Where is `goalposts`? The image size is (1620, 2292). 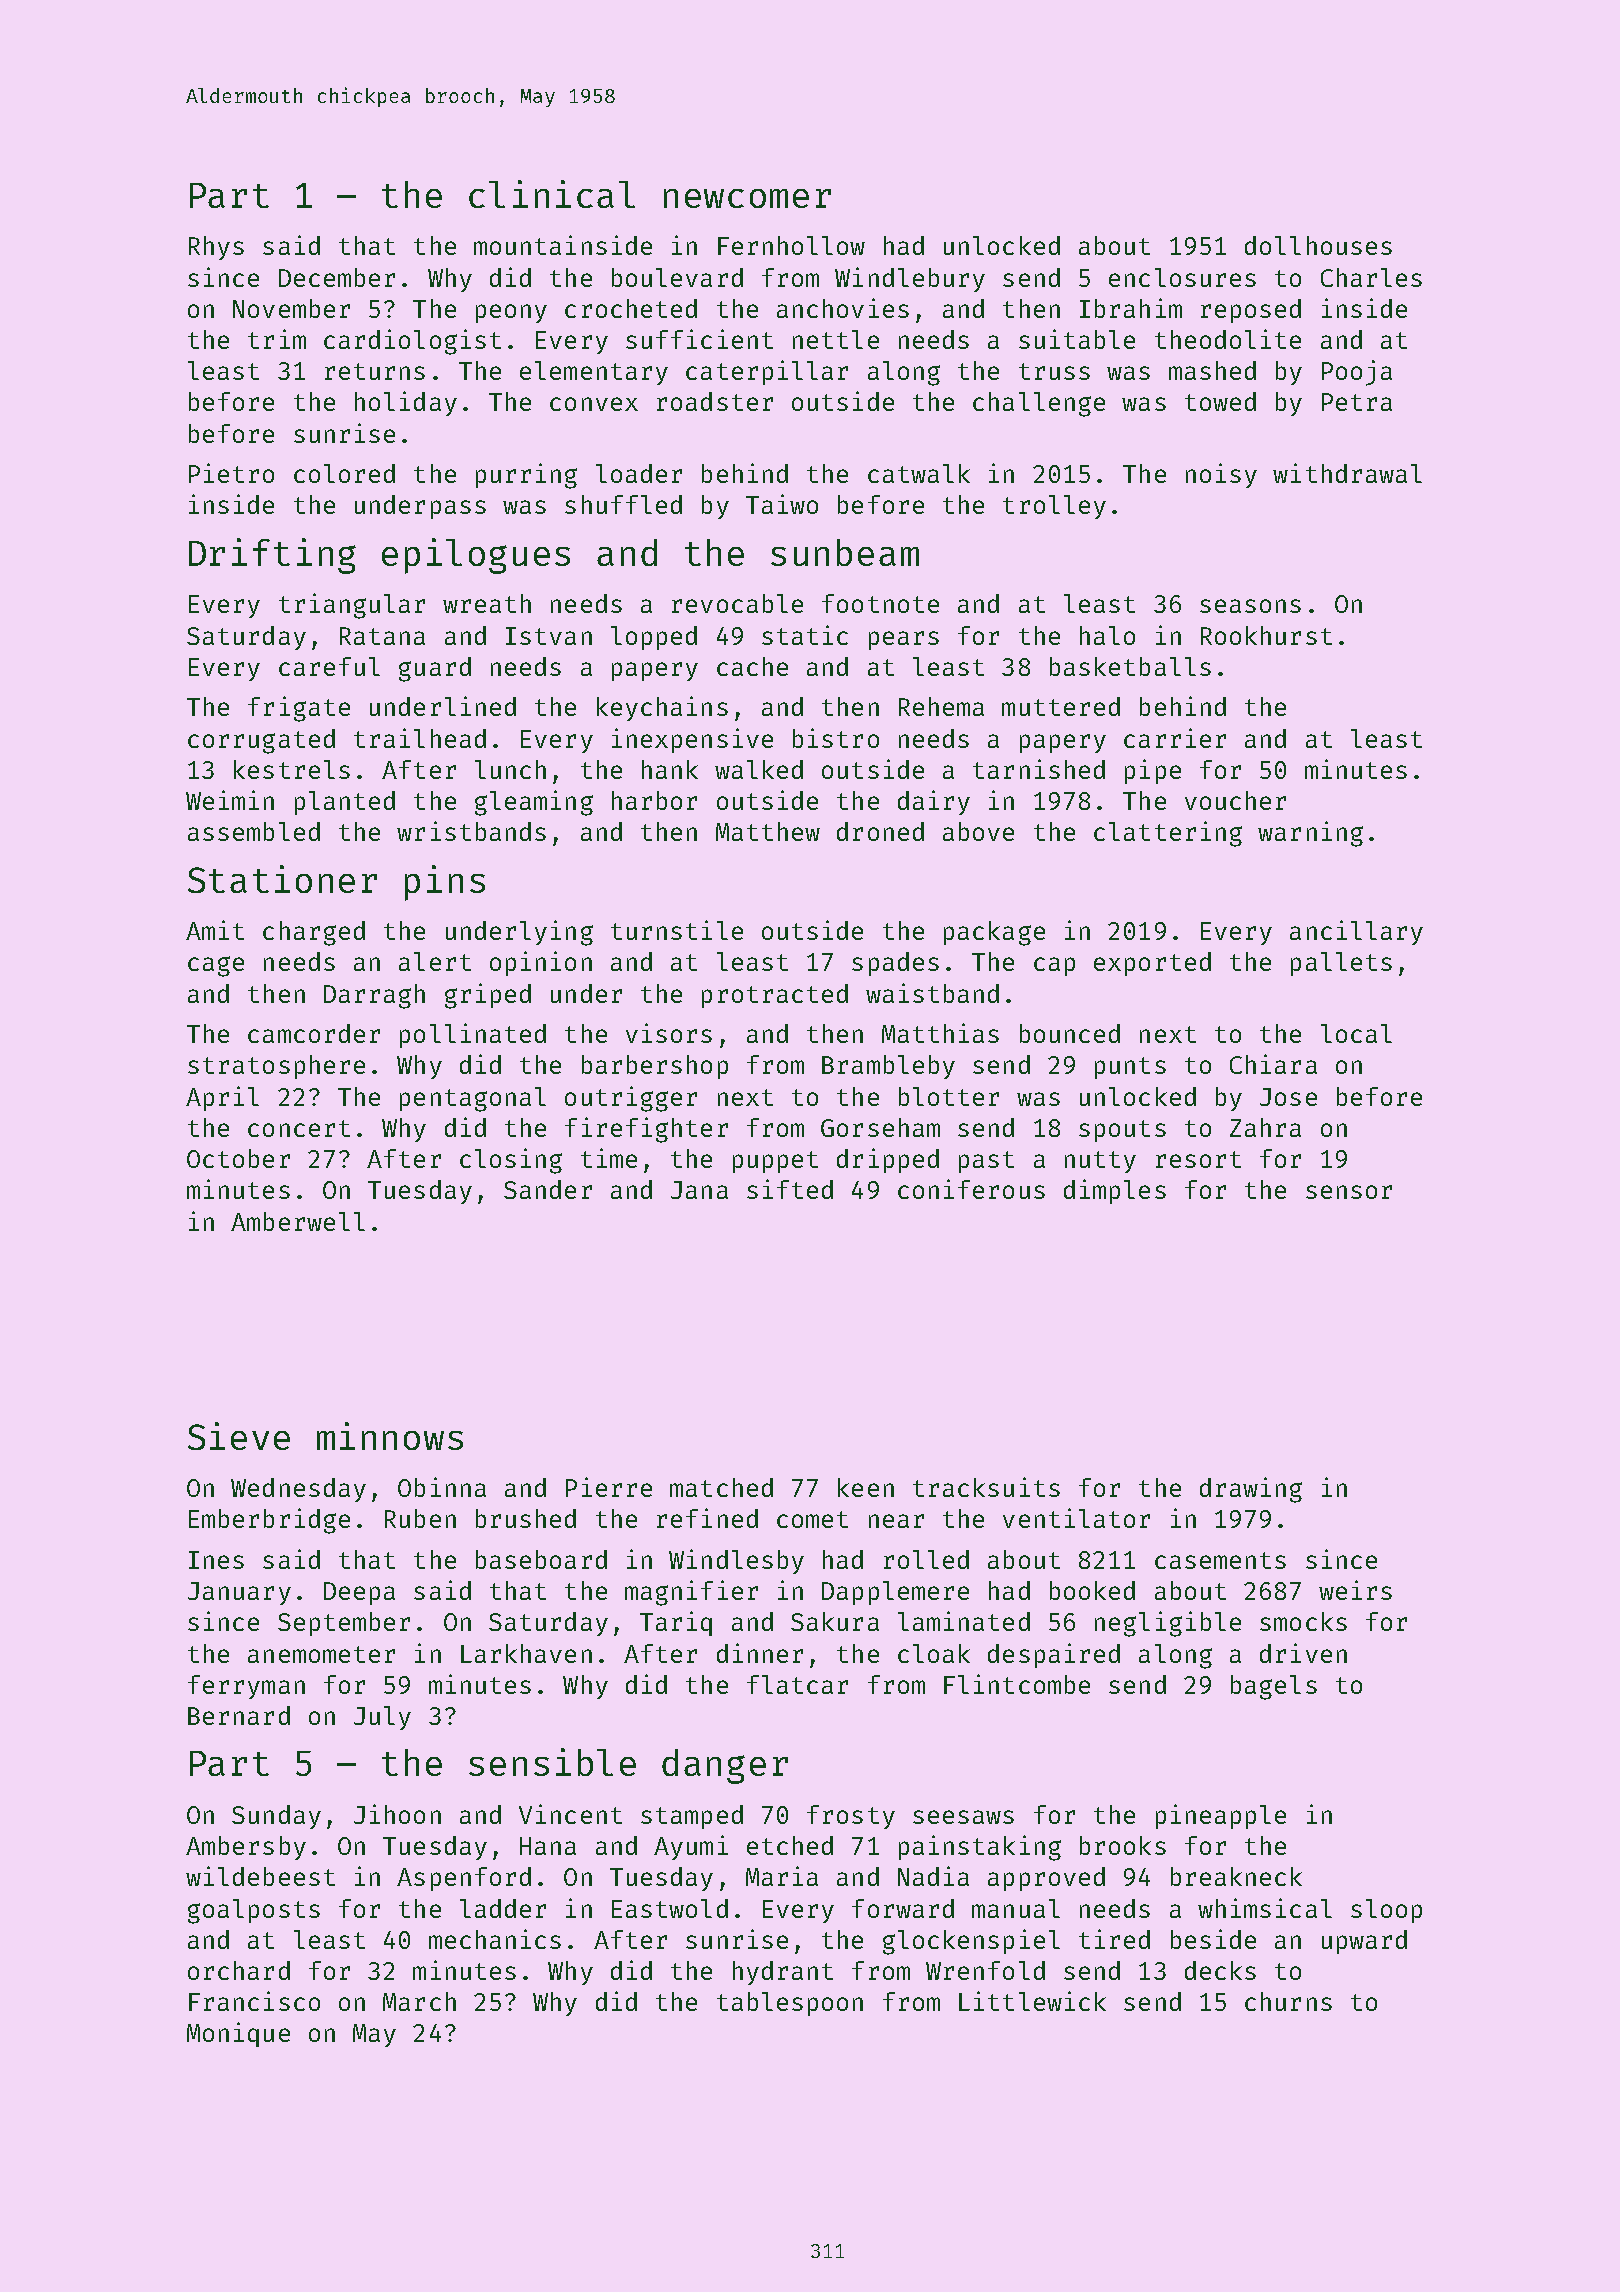
goalposts is located at coordinates (254, 1911).
